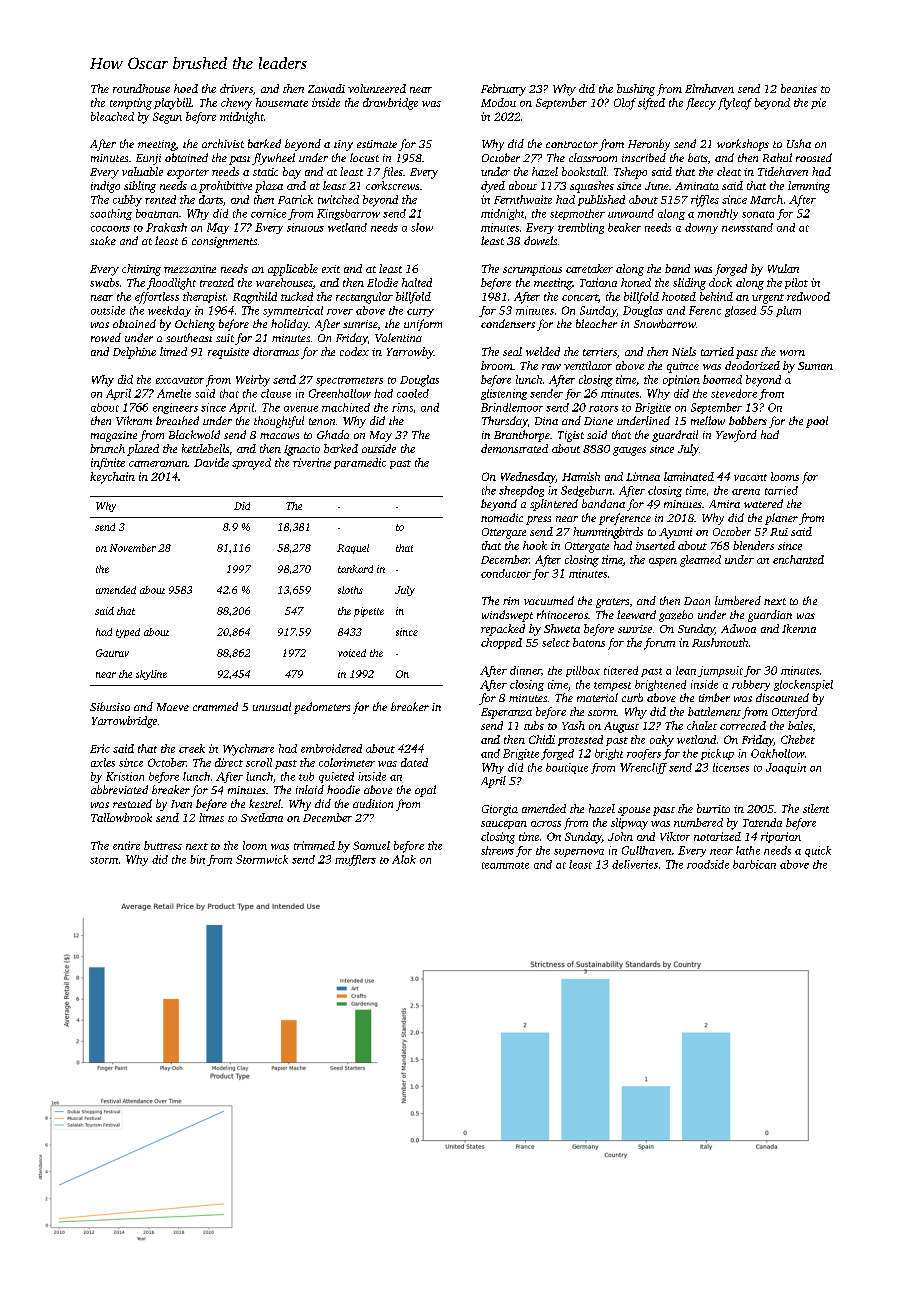  I want to click on glistening, so click(504, 394).
